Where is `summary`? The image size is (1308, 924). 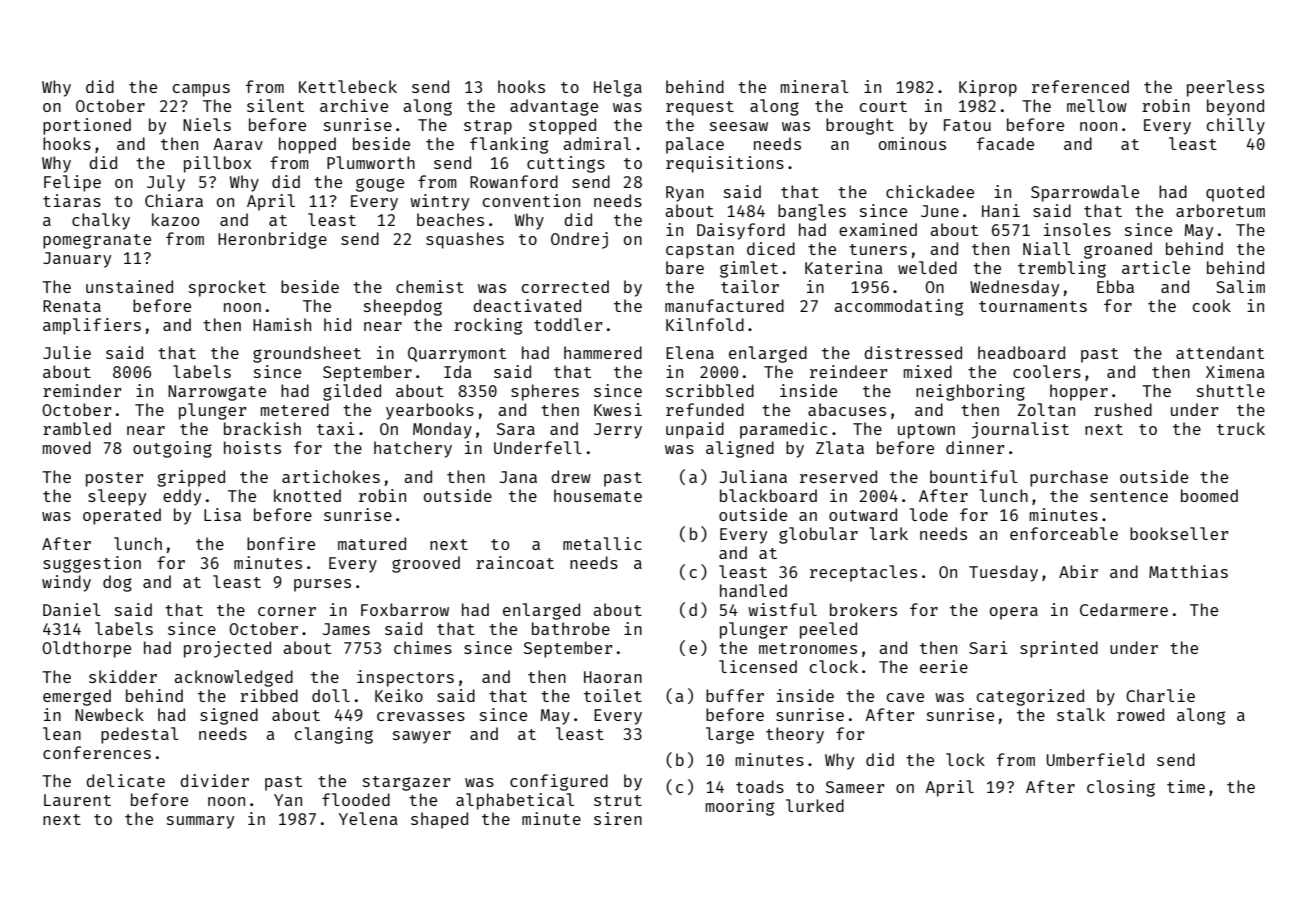
summary is located at coordinates (200, 822).
